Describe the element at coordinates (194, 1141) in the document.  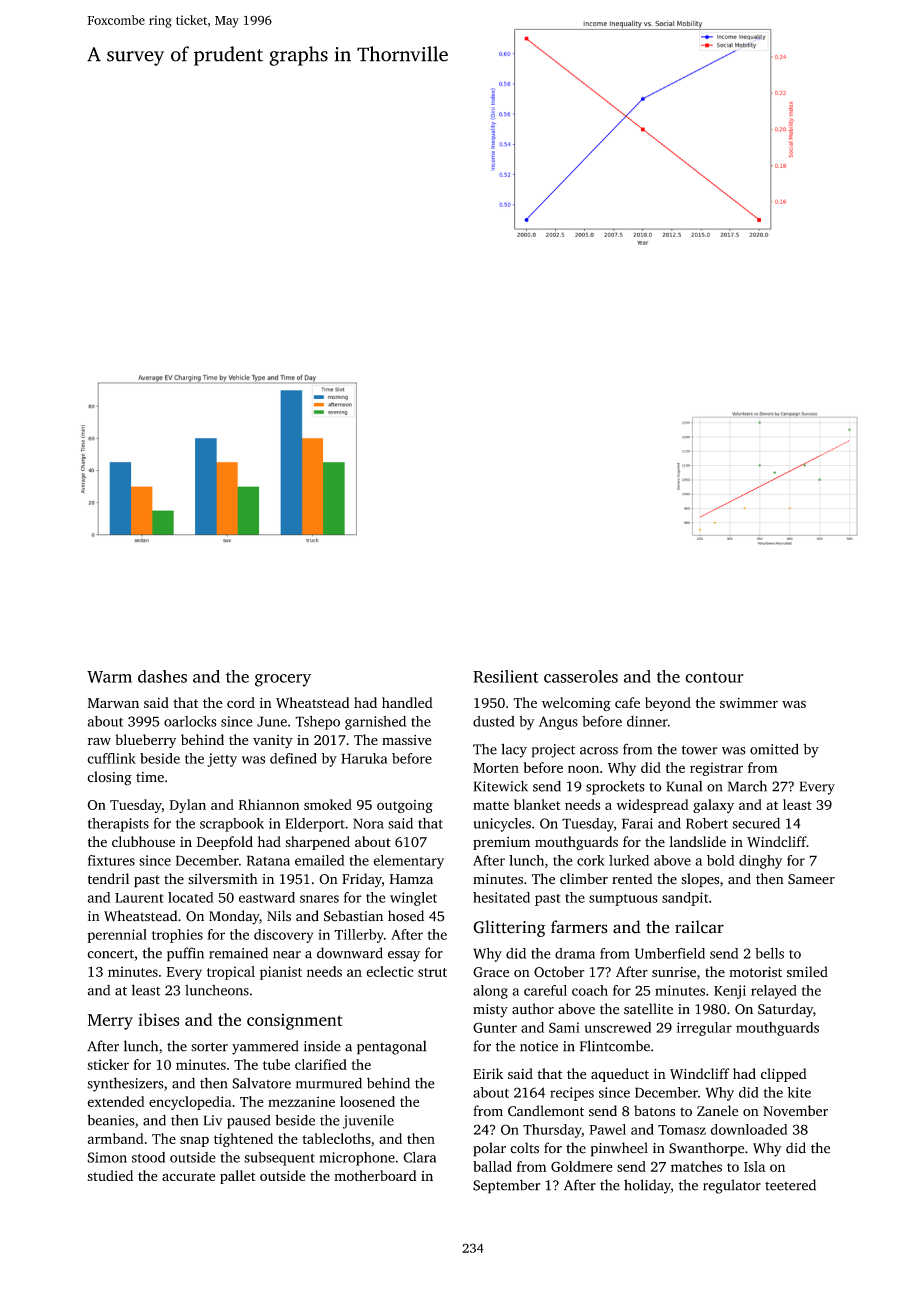
I see `snap` at that location.
